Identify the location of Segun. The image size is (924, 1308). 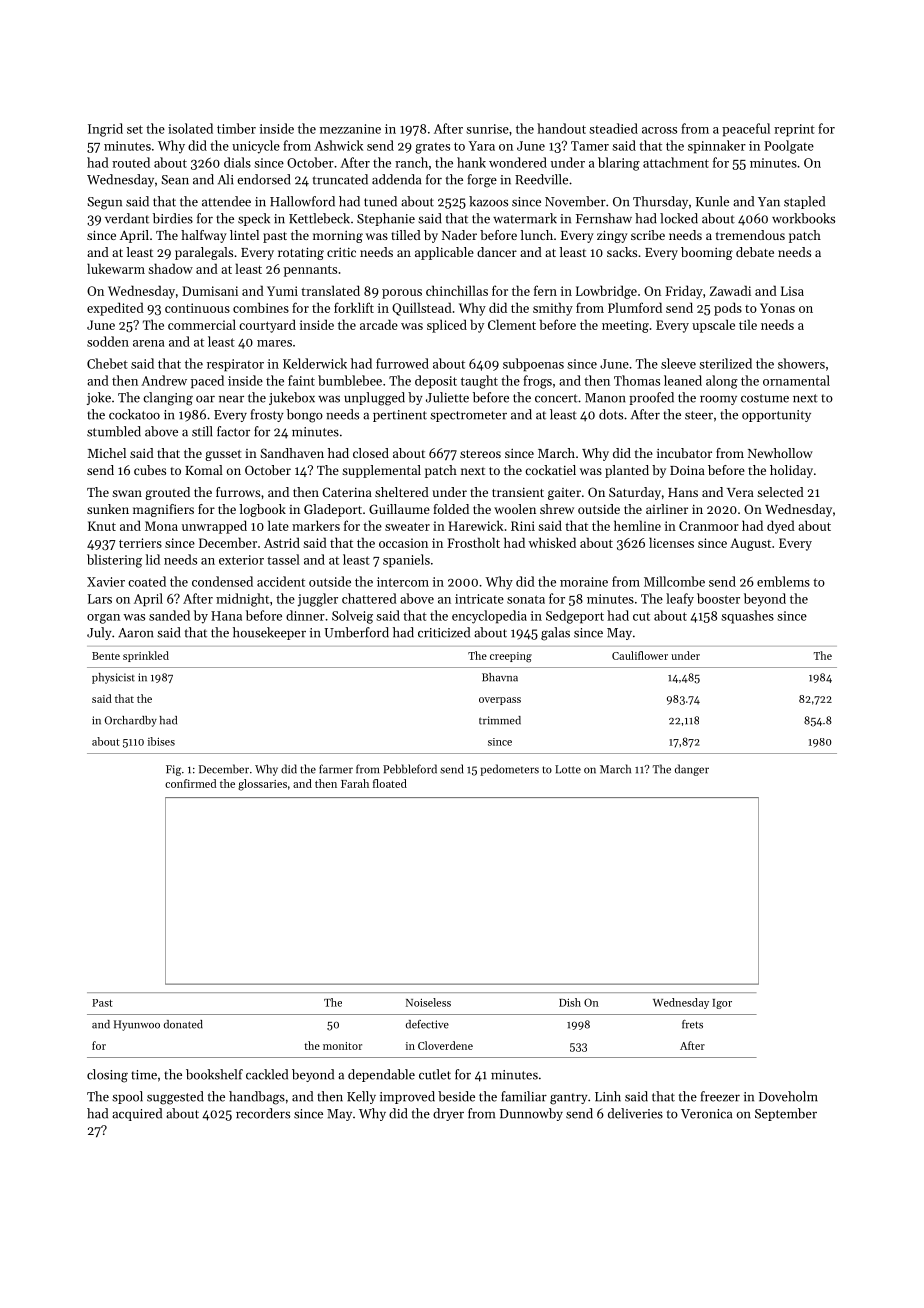
(104, 203).
